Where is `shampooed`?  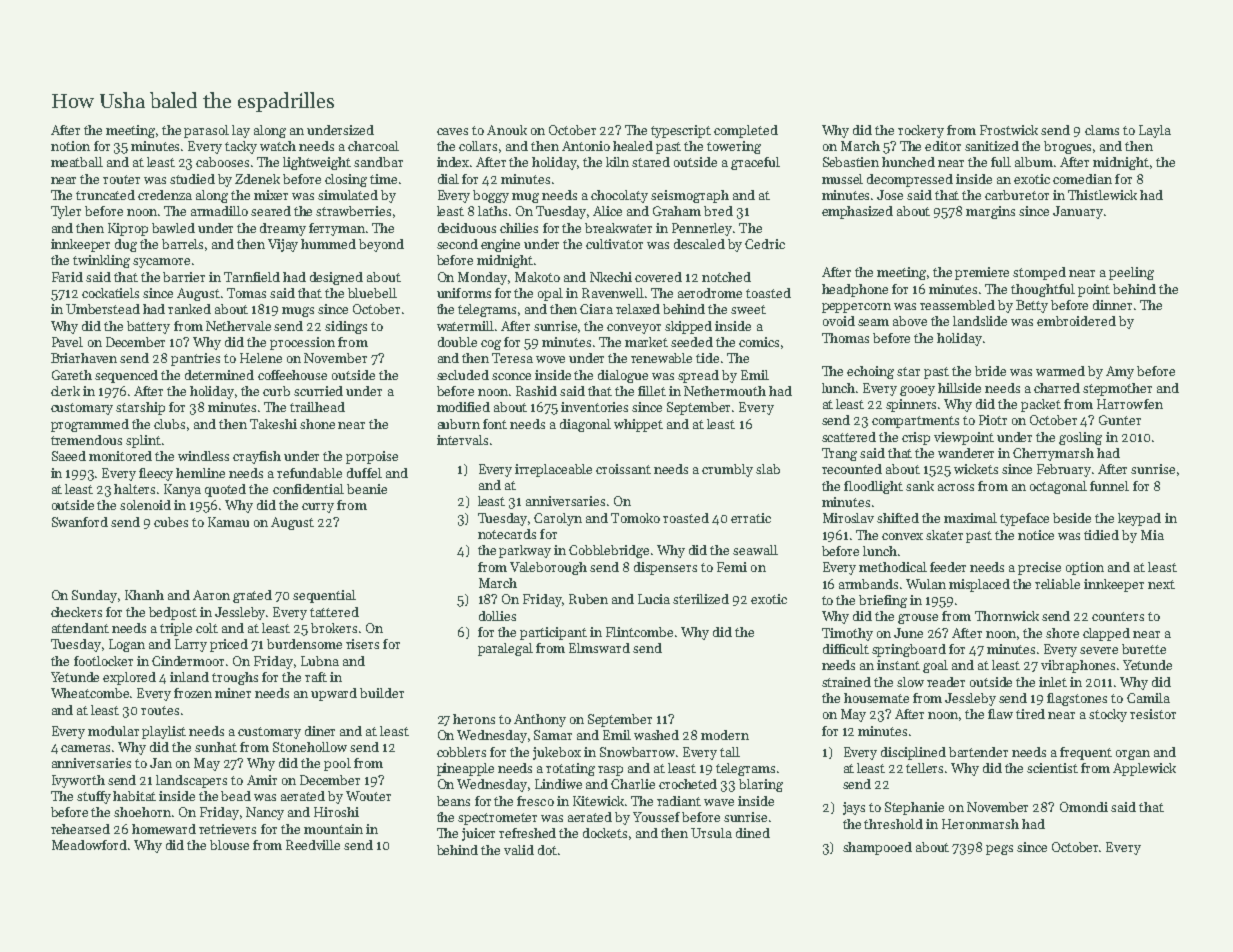 shampooed is located at coordinates (877, 848).
